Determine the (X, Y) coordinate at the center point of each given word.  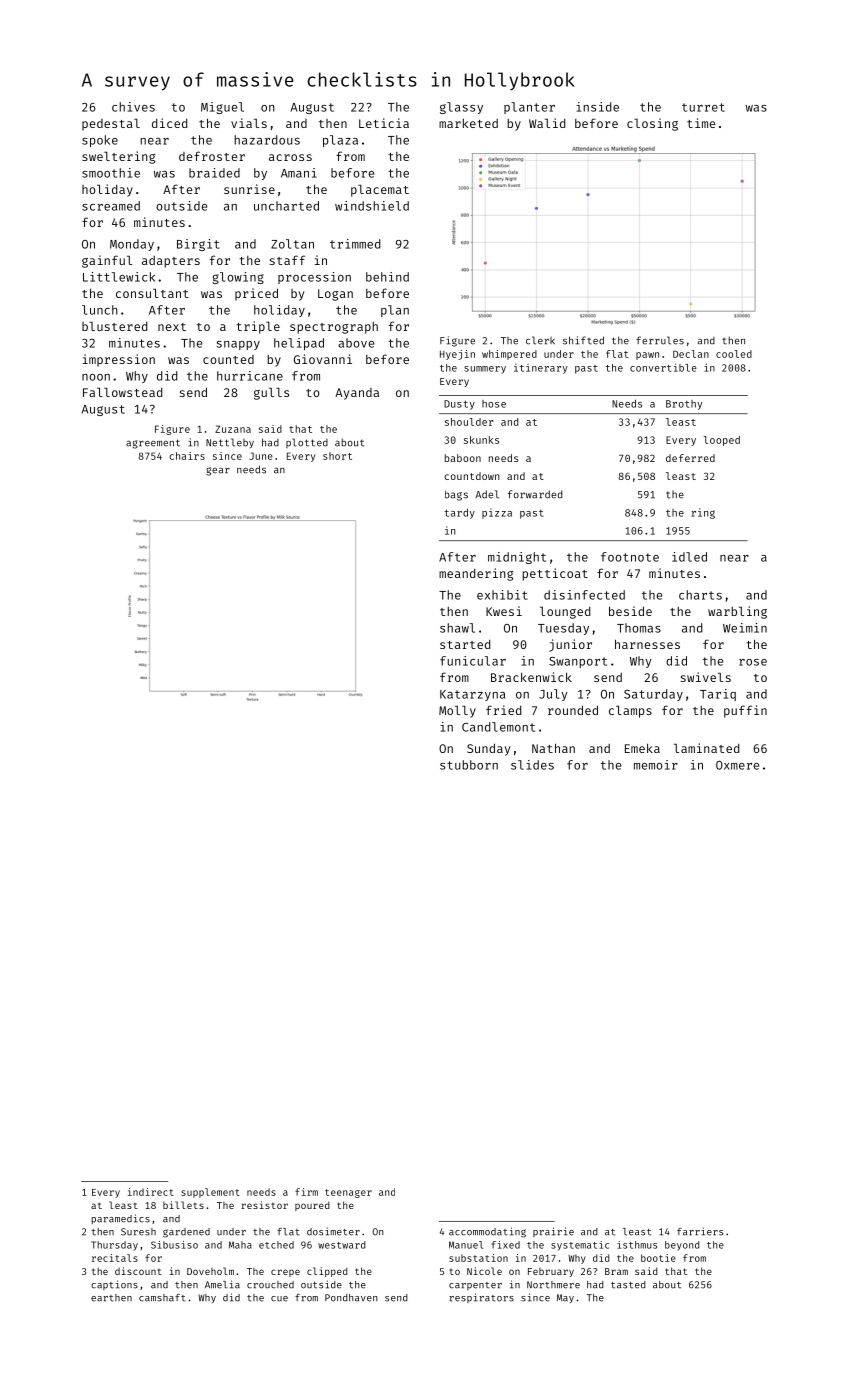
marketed (468, 123)
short (337, 456)
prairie (553, 1232)
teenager (348, 1193)
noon (96, 377)
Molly (457, 712)
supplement (210, 1193)
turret (703, 107)
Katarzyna (472, 695)
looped (721, 441)
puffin (745, 711)
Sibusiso (174, 1245)
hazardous (267, 140)
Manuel (466, 1245)
